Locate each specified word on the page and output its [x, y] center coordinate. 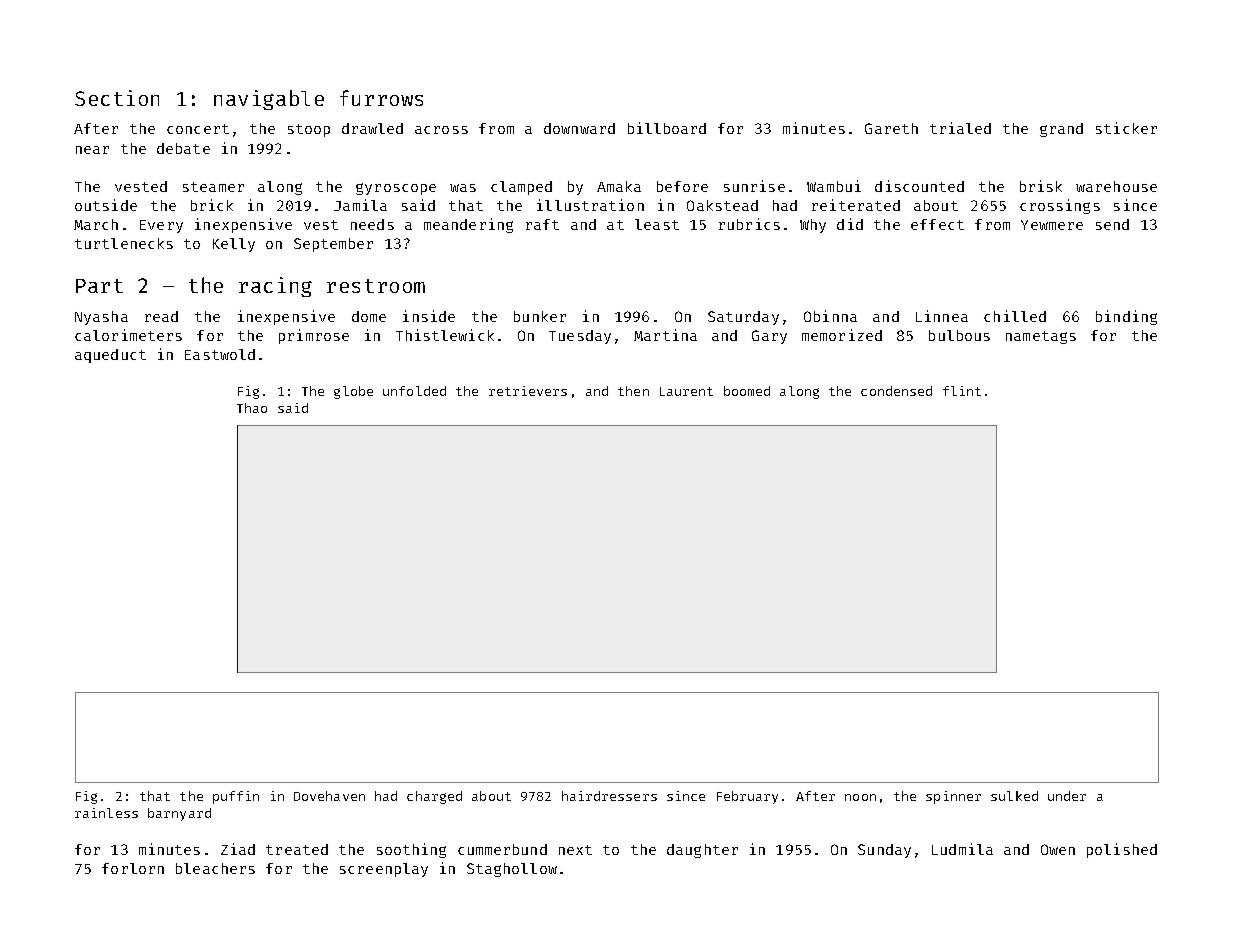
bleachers [215, 868]
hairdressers [609, 796]
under [1067, 796]
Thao [252, 408]
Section [117, 98]
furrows [381, 98]
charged [434, 797]
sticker [1126, 128]
